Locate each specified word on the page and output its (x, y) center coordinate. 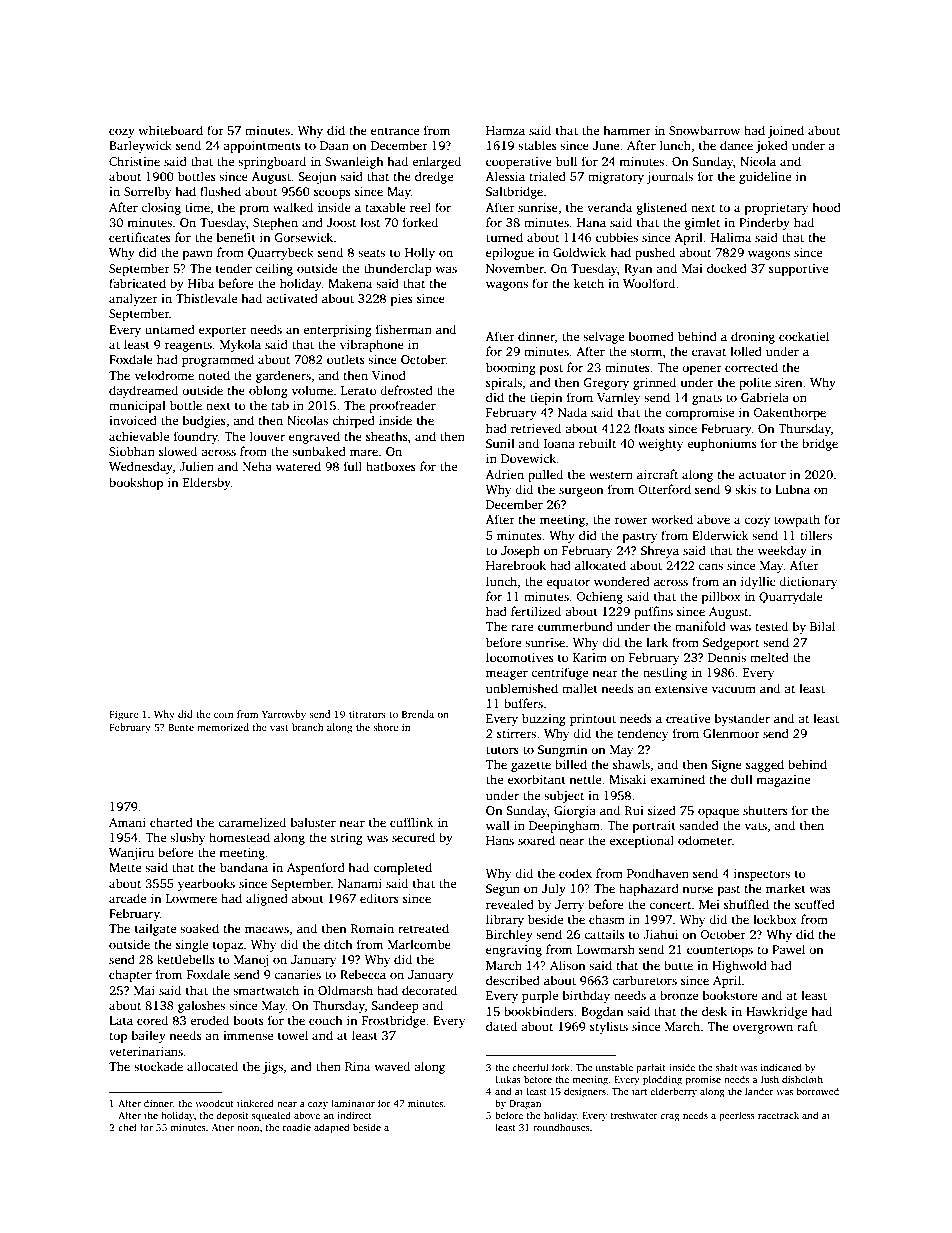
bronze (679, 995)
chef (128, 1127)
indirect (354, 1115)
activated (292, 298)
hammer (627, 130)
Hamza (505, 130)
